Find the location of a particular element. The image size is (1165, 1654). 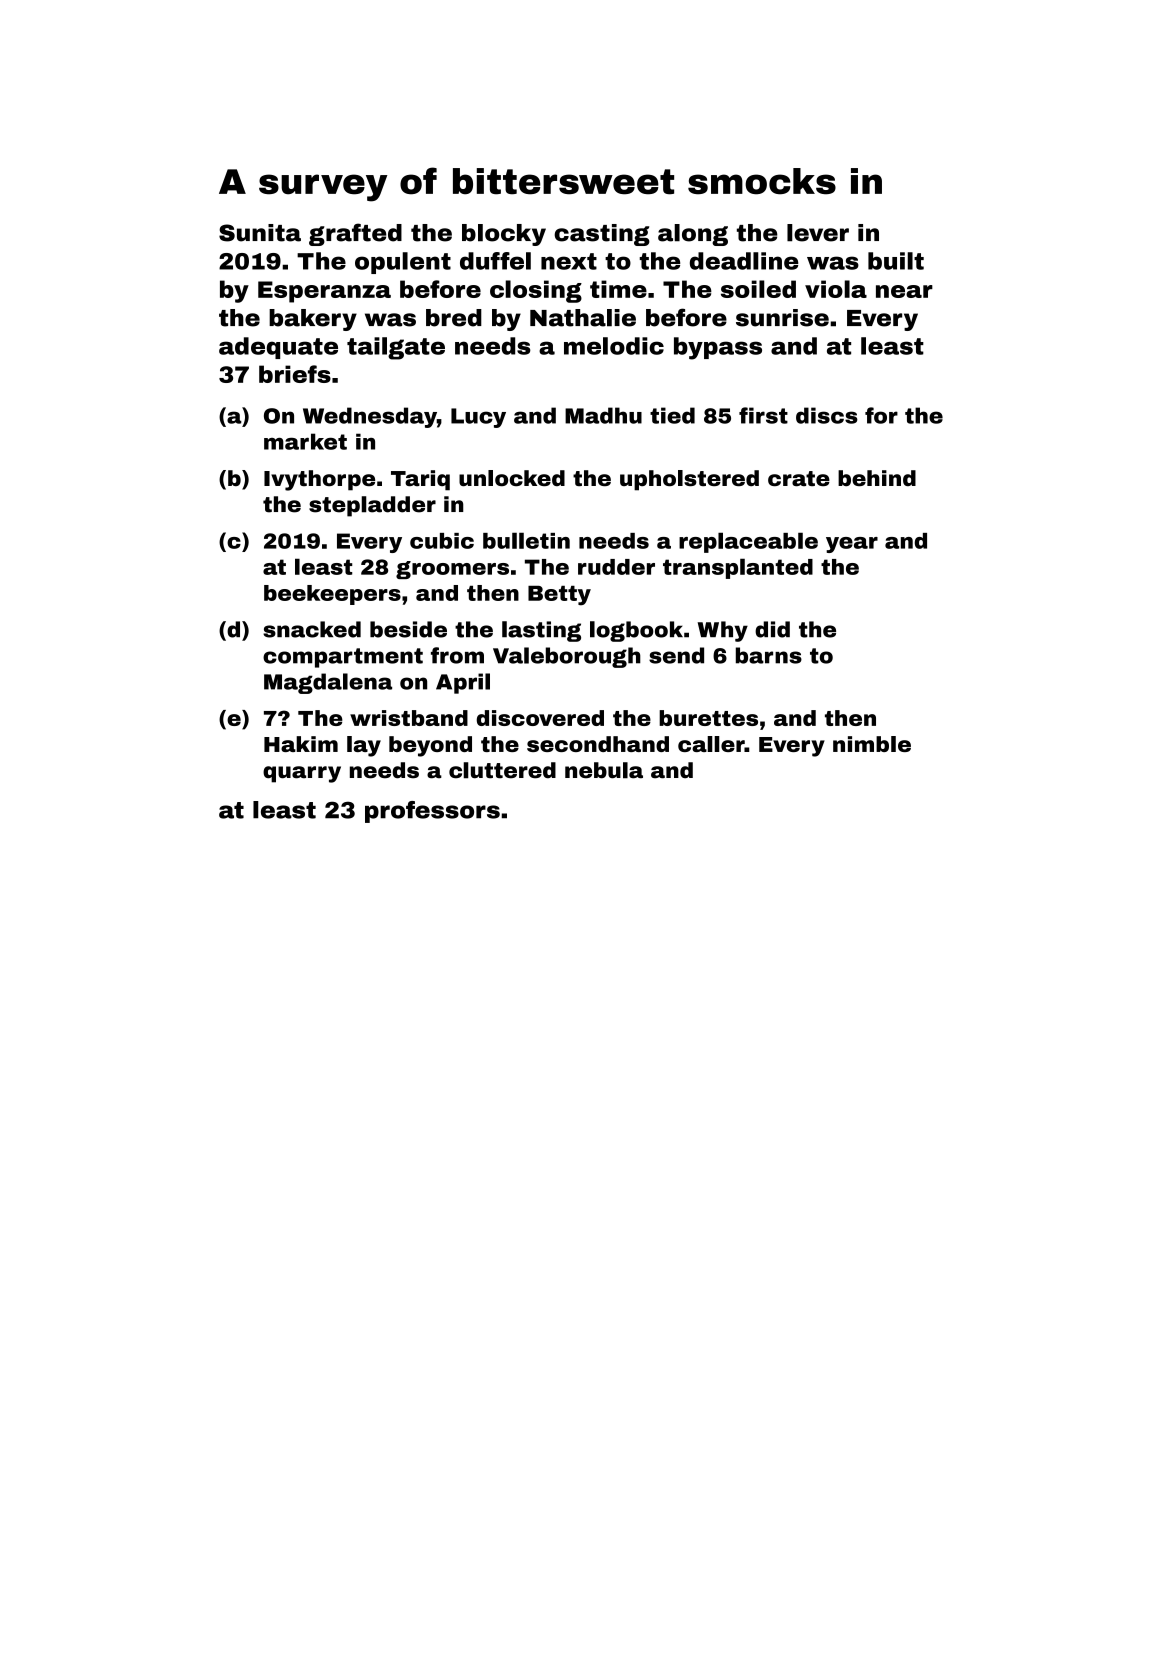

blocky is located at coordinates (504, 235).
